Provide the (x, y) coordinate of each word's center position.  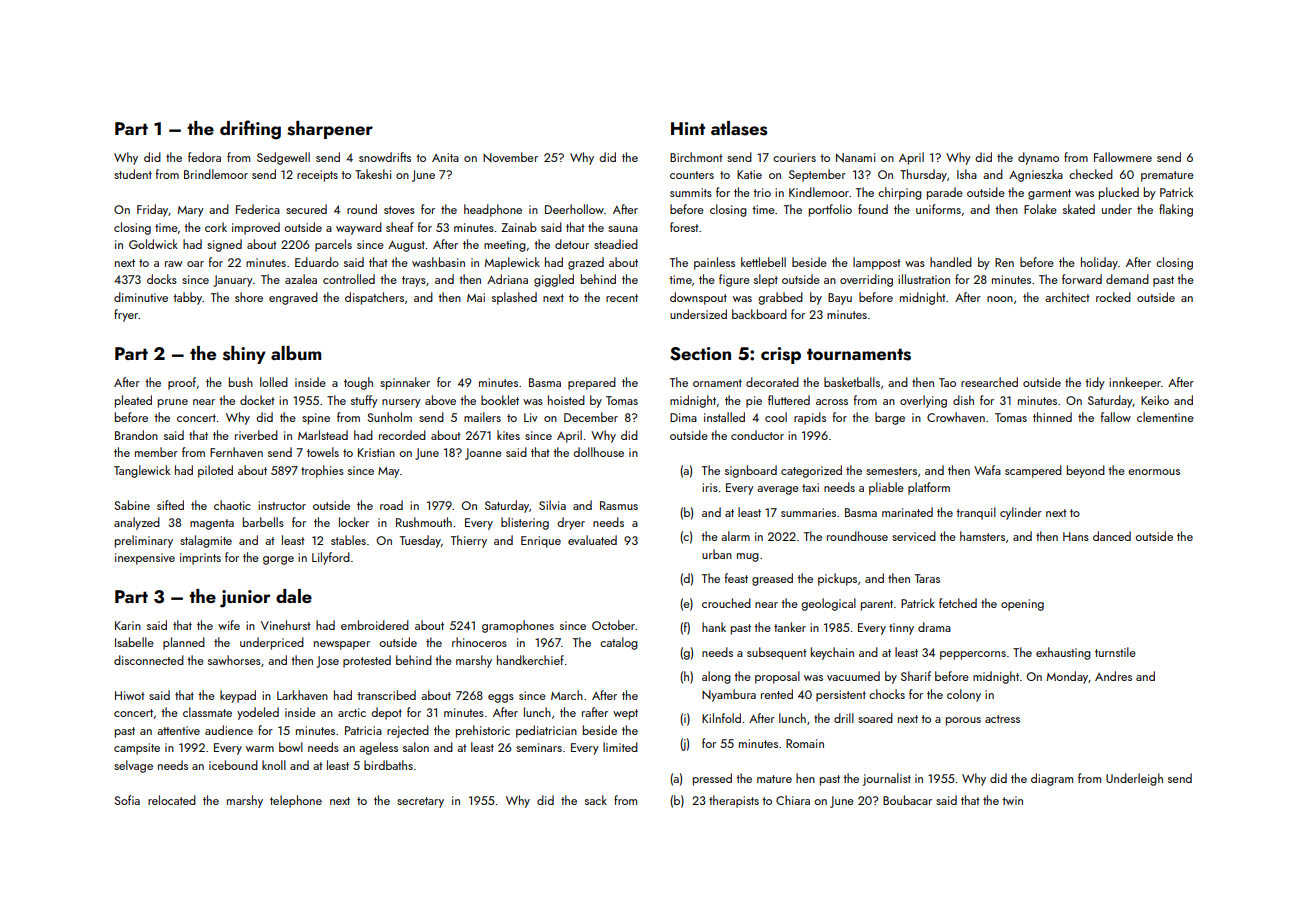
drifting (250, 130)
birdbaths (388, 765)
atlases (739, 128)
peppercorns (973, 655)
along (716, 677)
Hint (688, 128)
